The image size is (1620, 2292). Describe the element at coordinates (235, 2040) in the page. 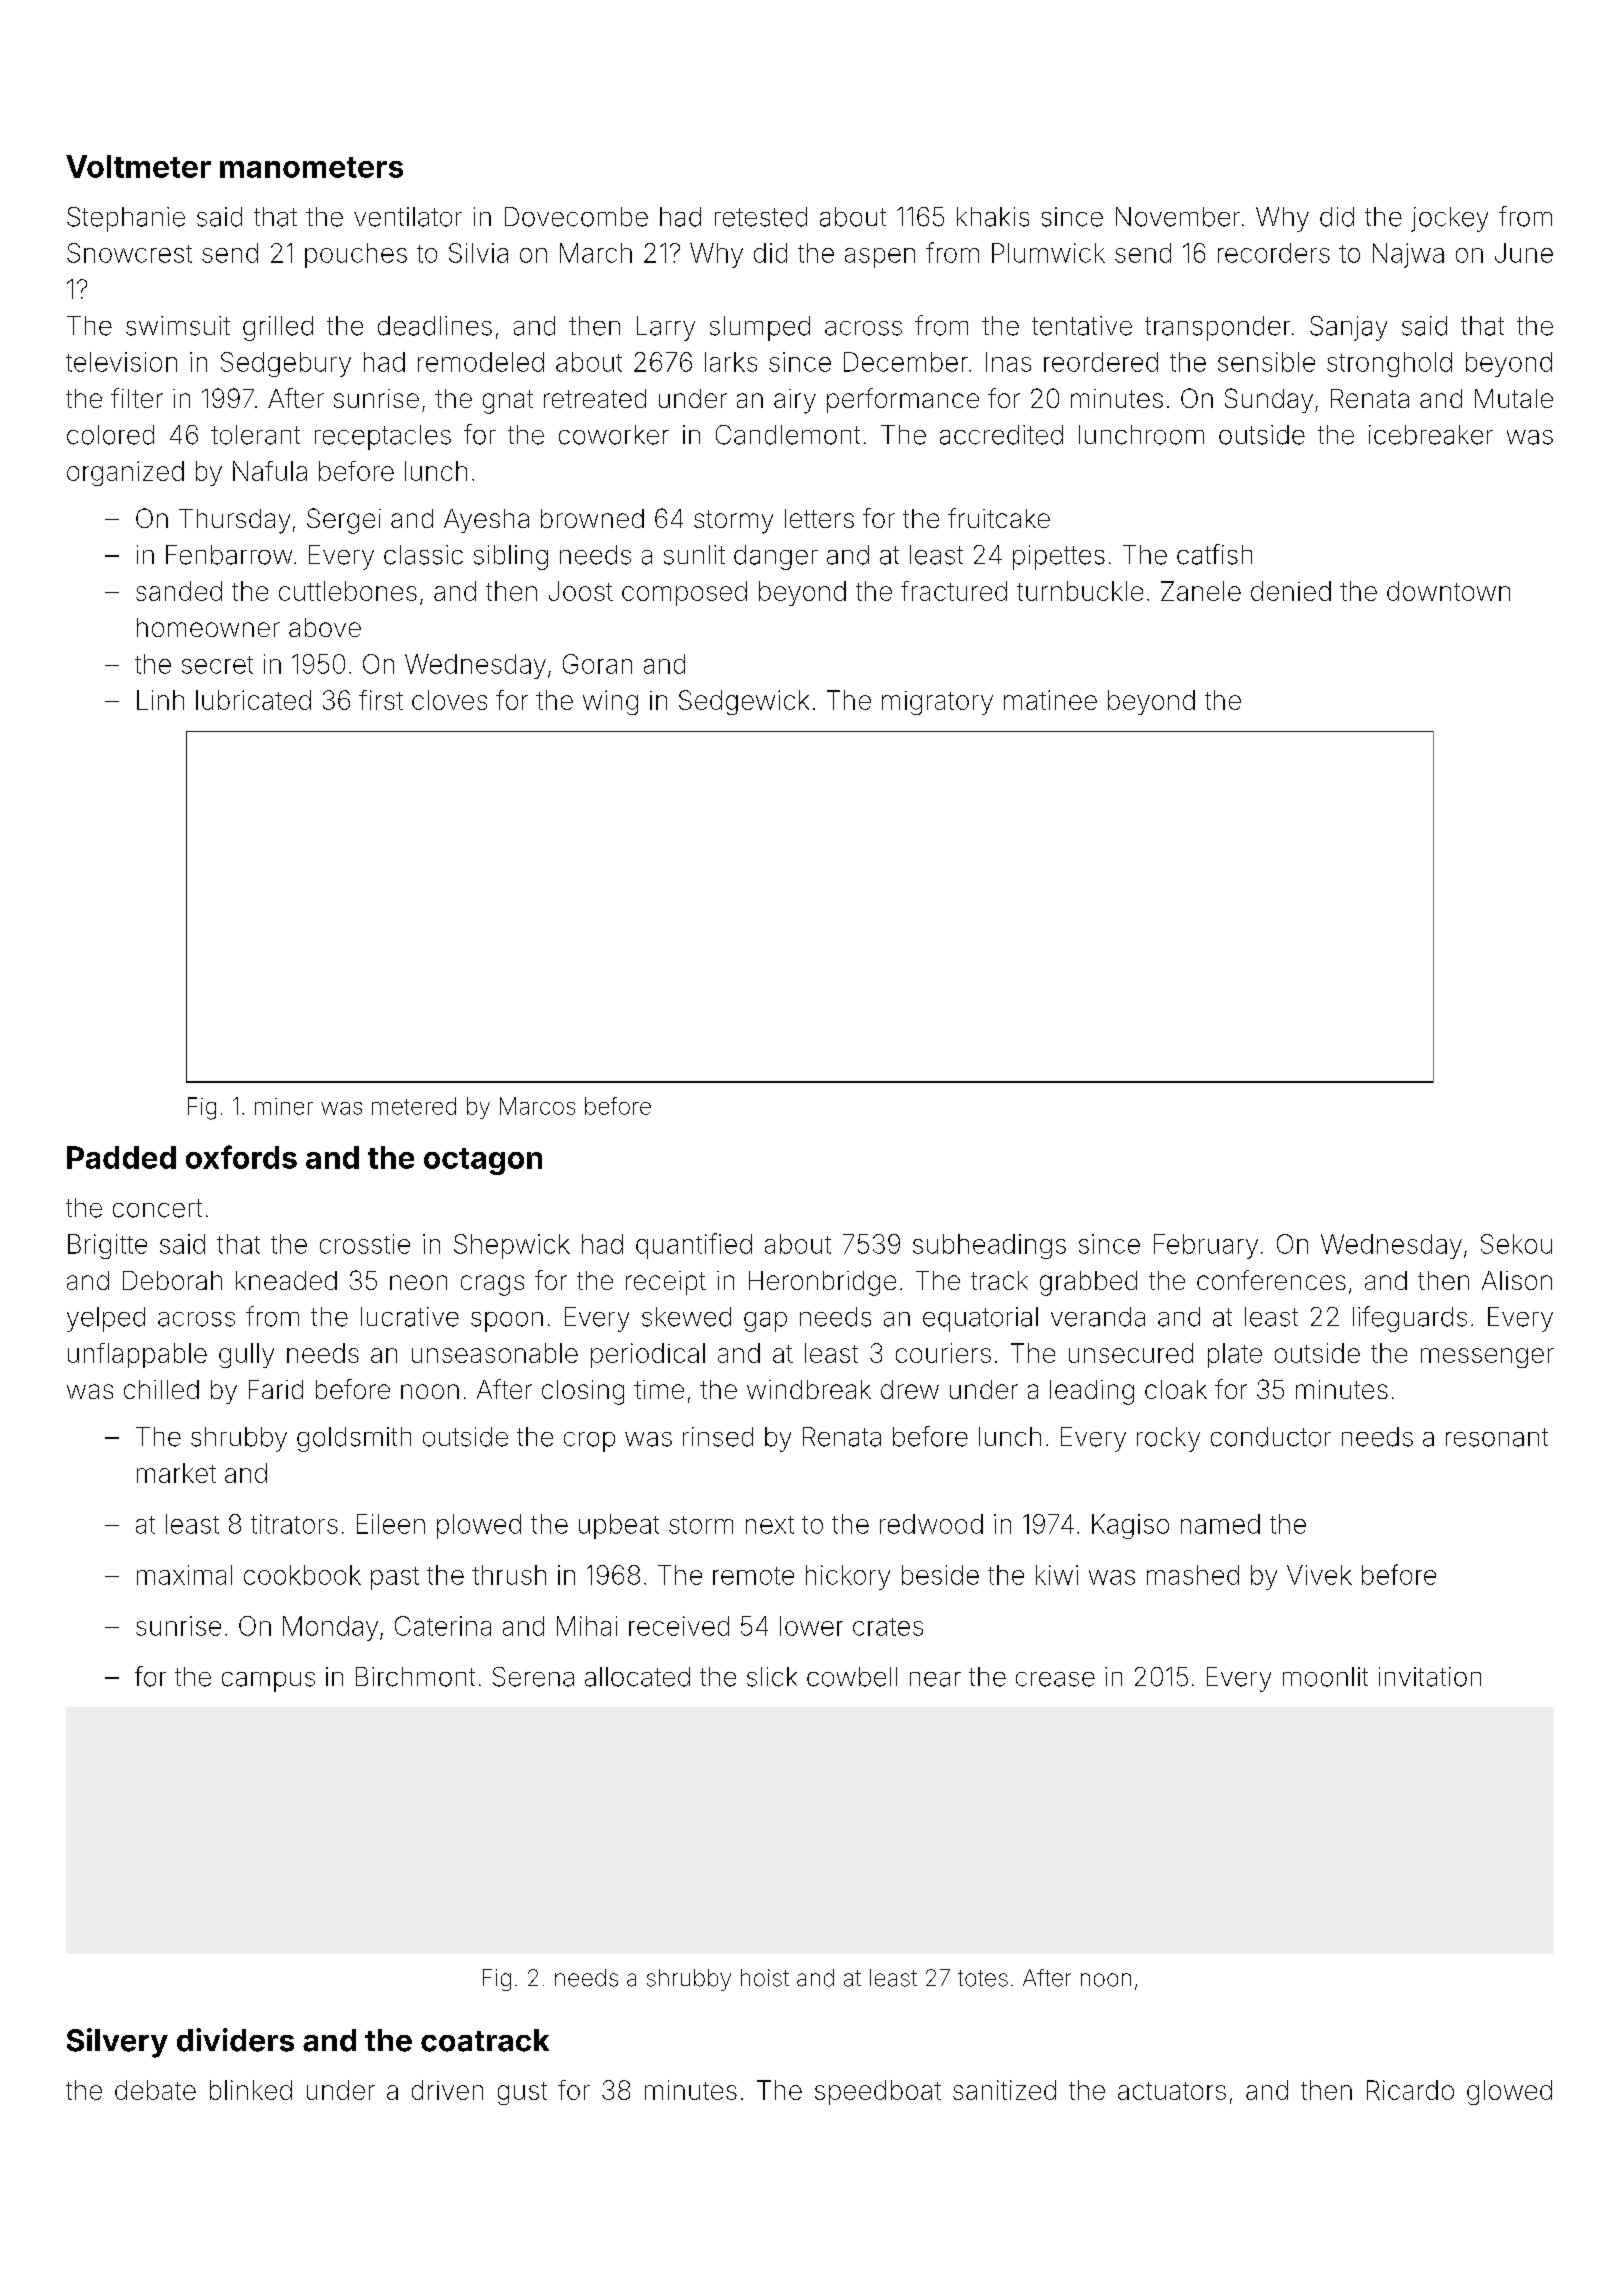

I see `dividers` at that location.
